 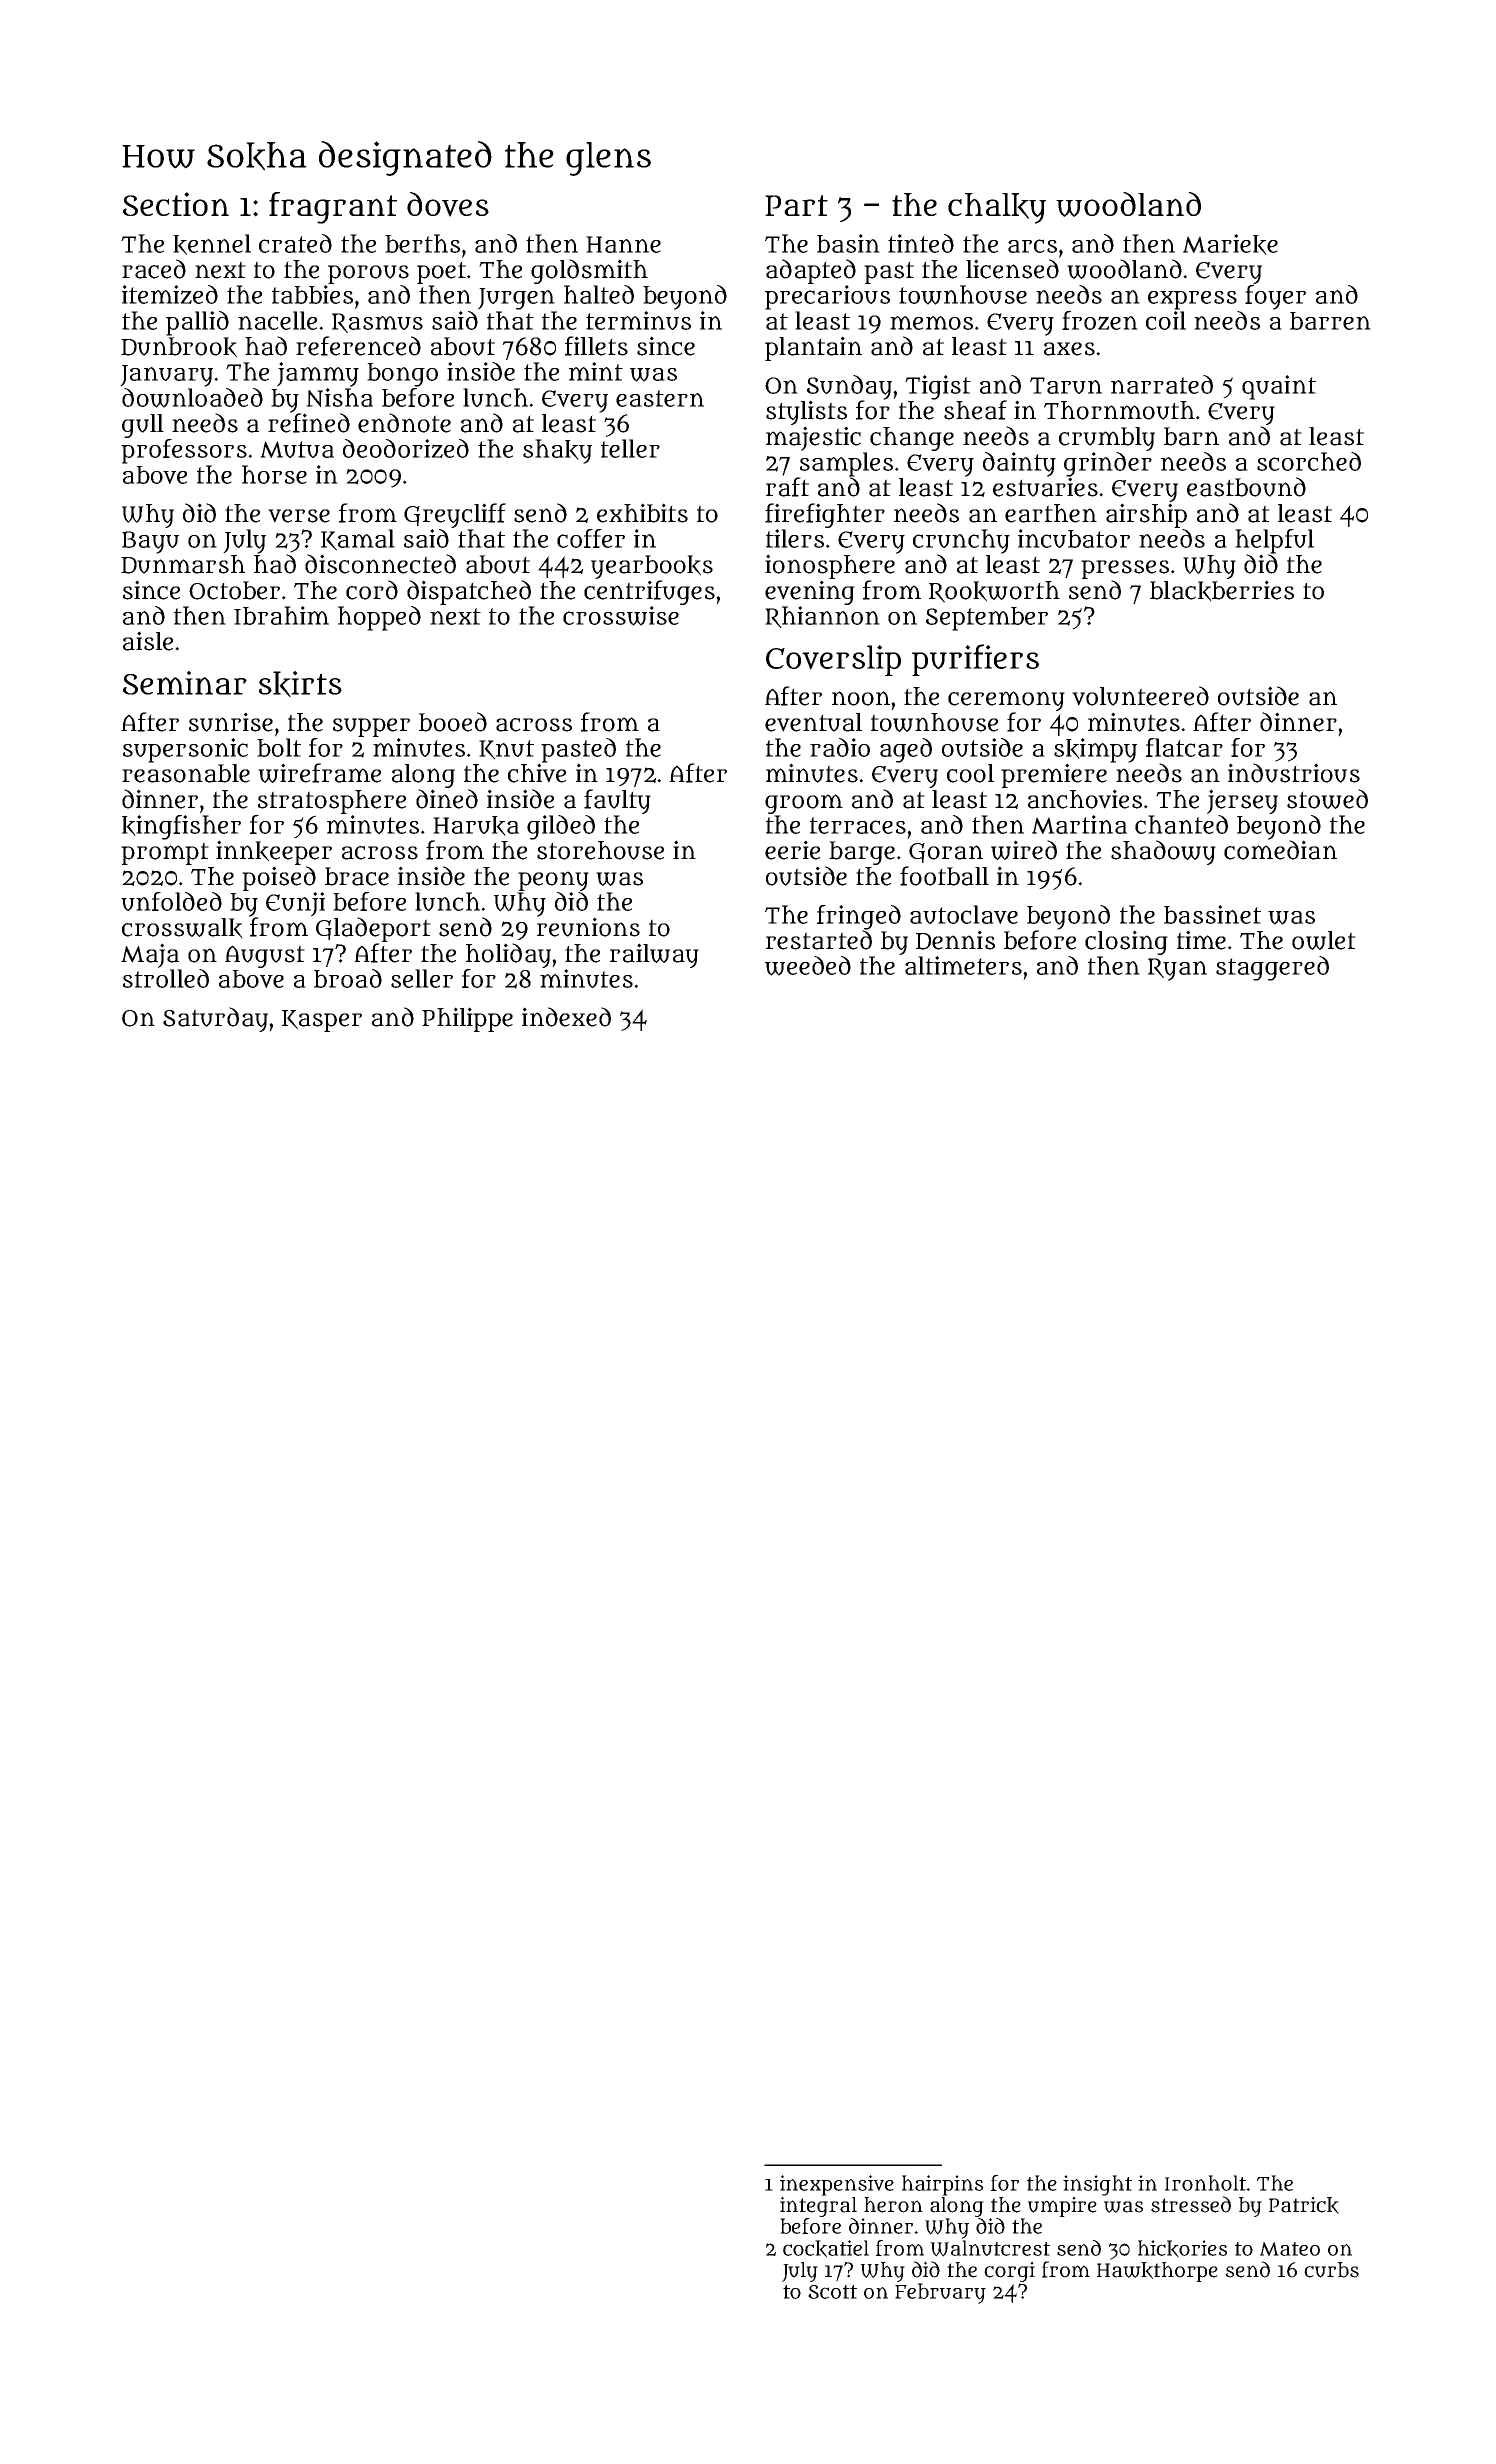 I want to click on weeded, so click(x=808, y=966).
